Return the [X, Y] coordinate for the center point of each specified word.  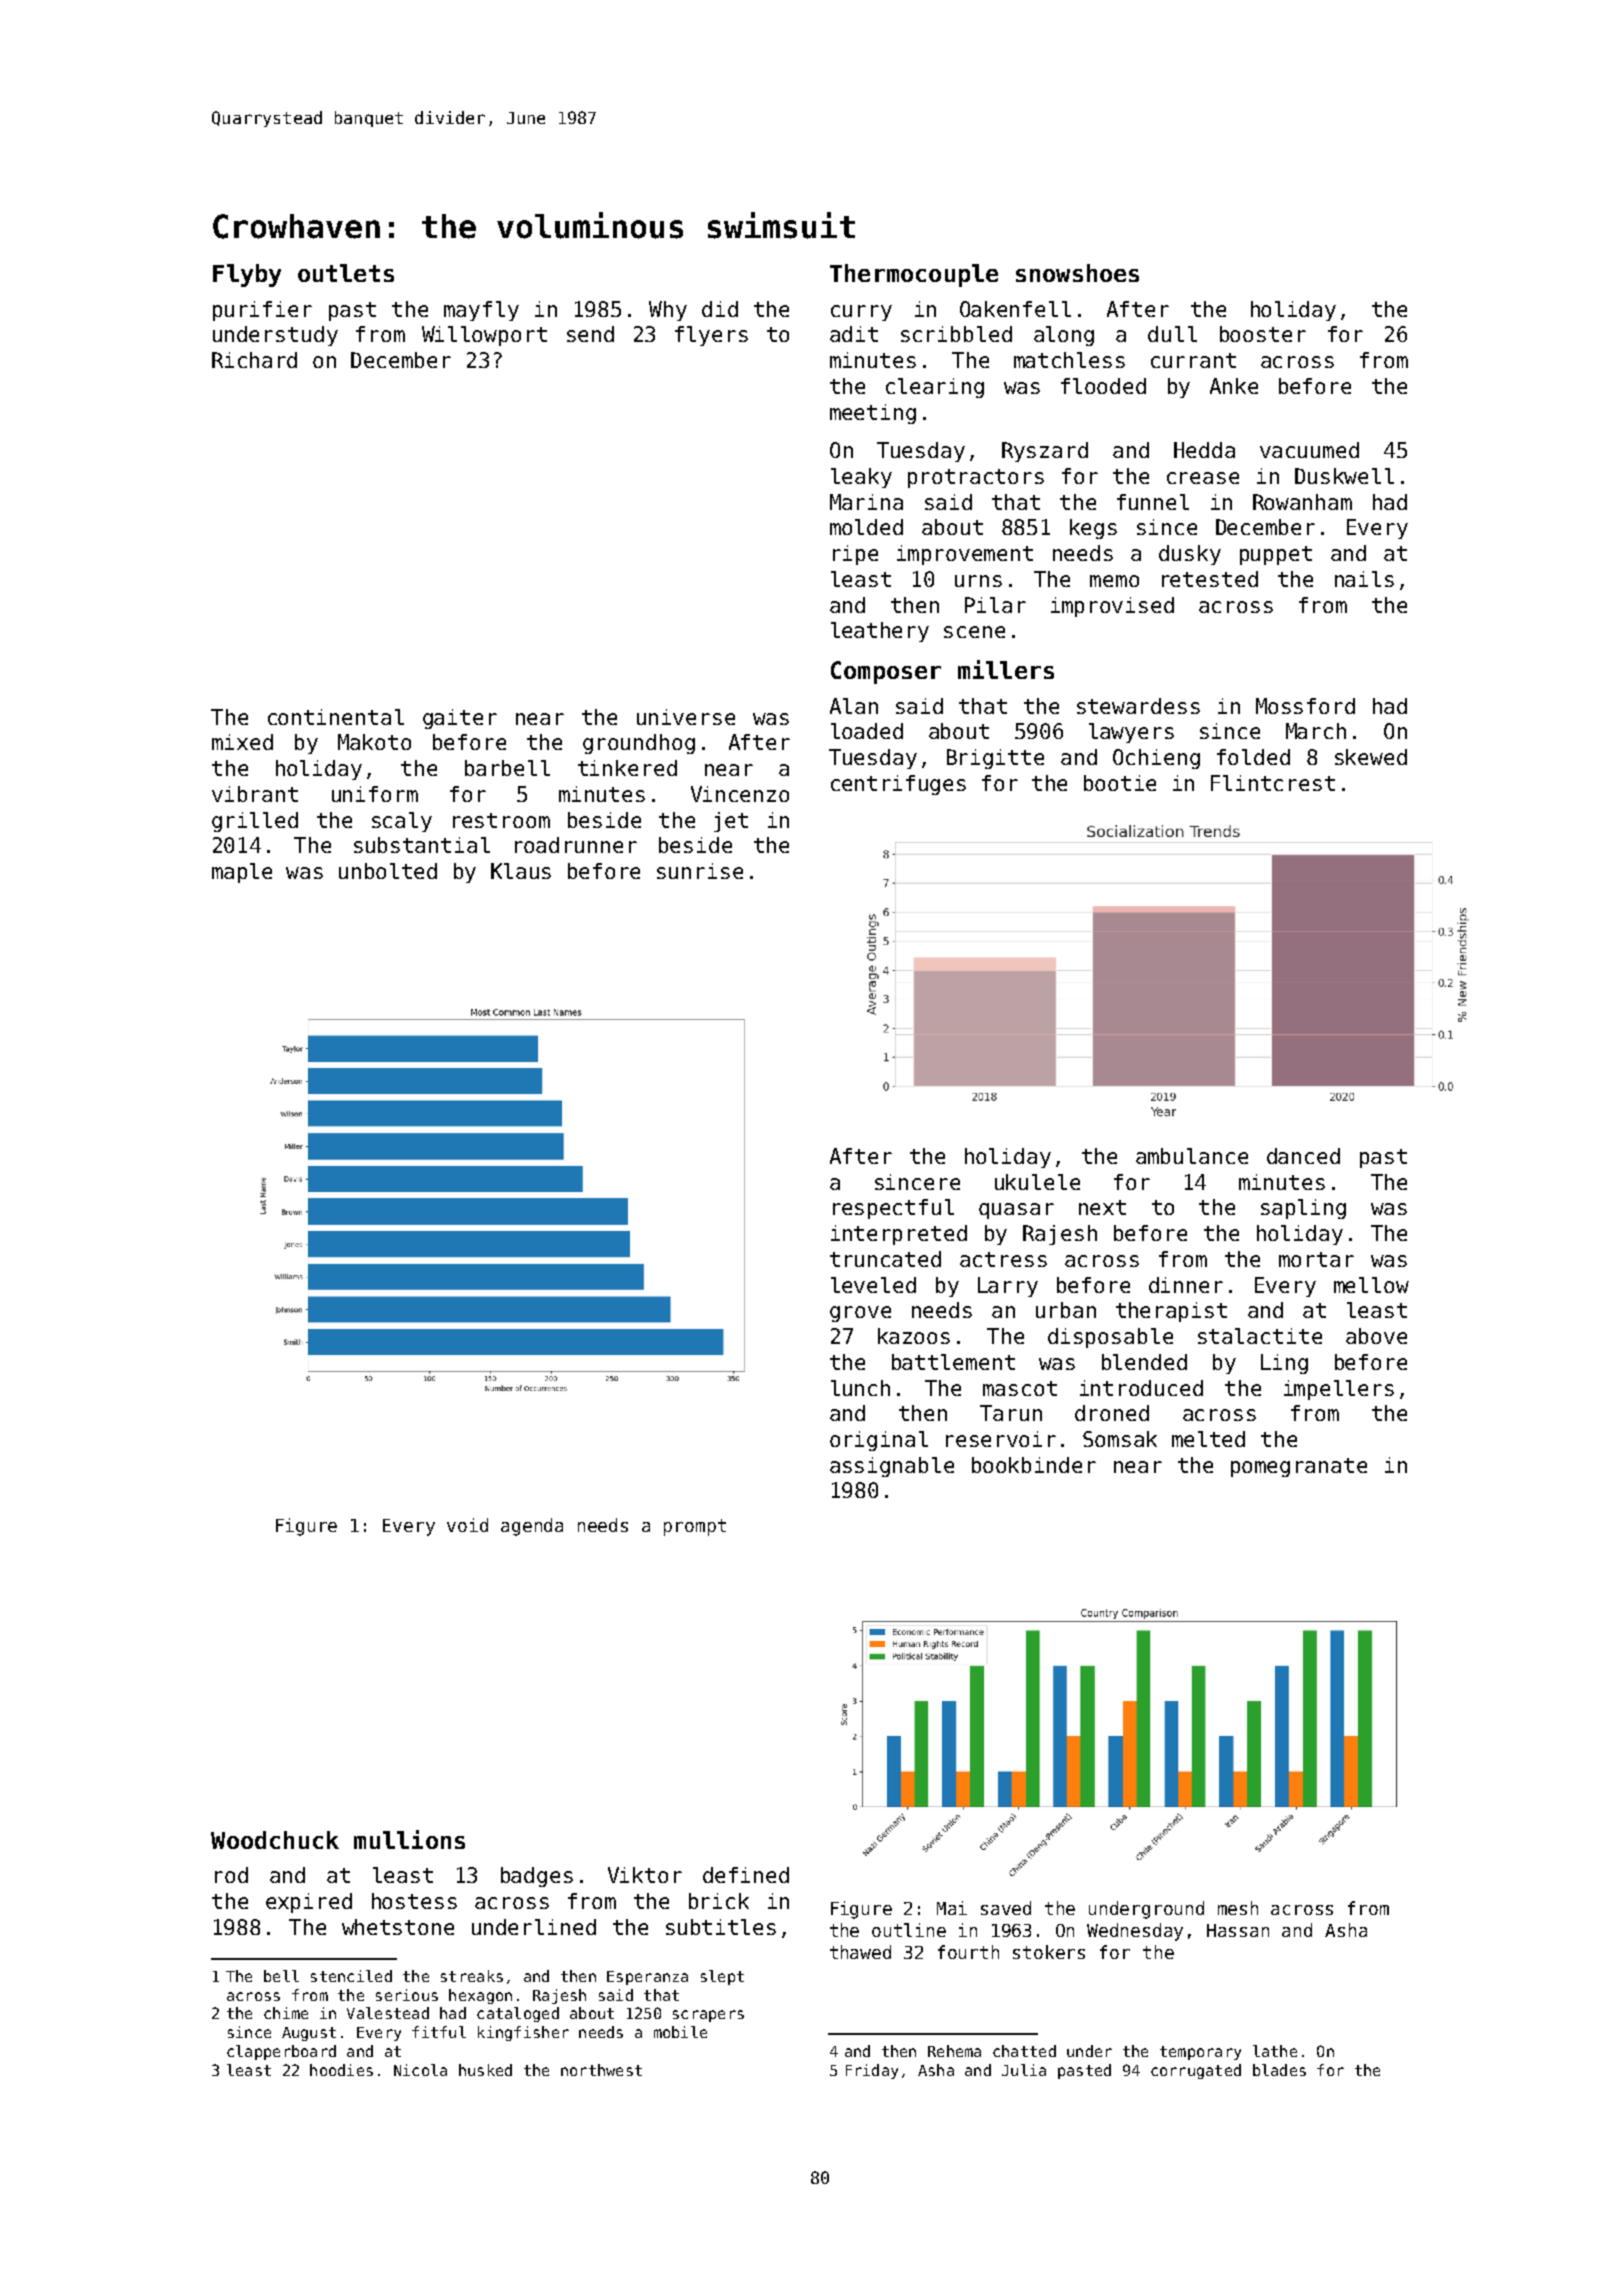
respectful [893, 1209]
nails [1364, 579]
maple [242, 873]
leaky [861, 478]
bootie [1120, 783]
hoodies [341, 2070]
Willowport [484, 336]
